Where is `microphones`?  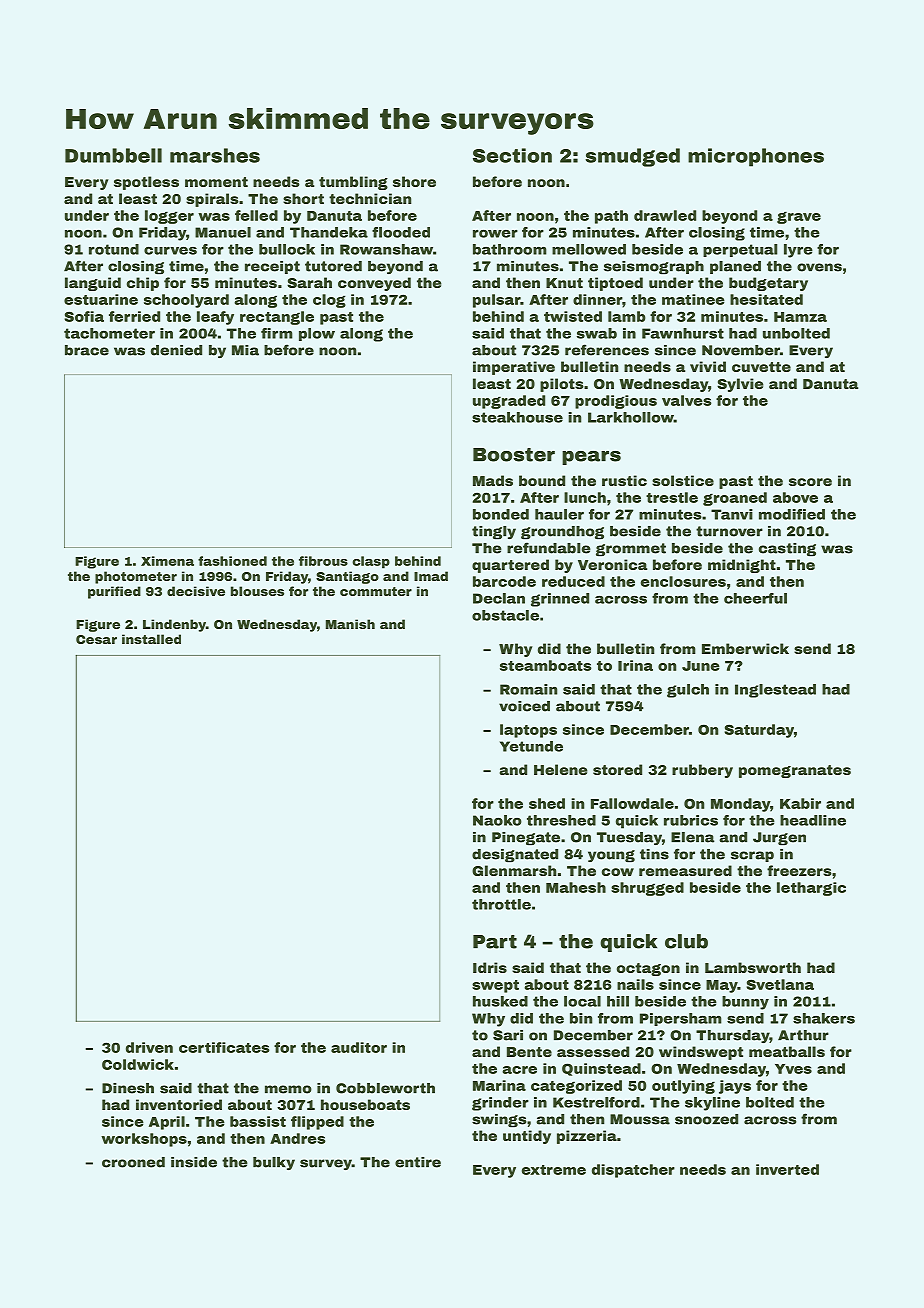
microphones is located at coordinates (756, 157).
